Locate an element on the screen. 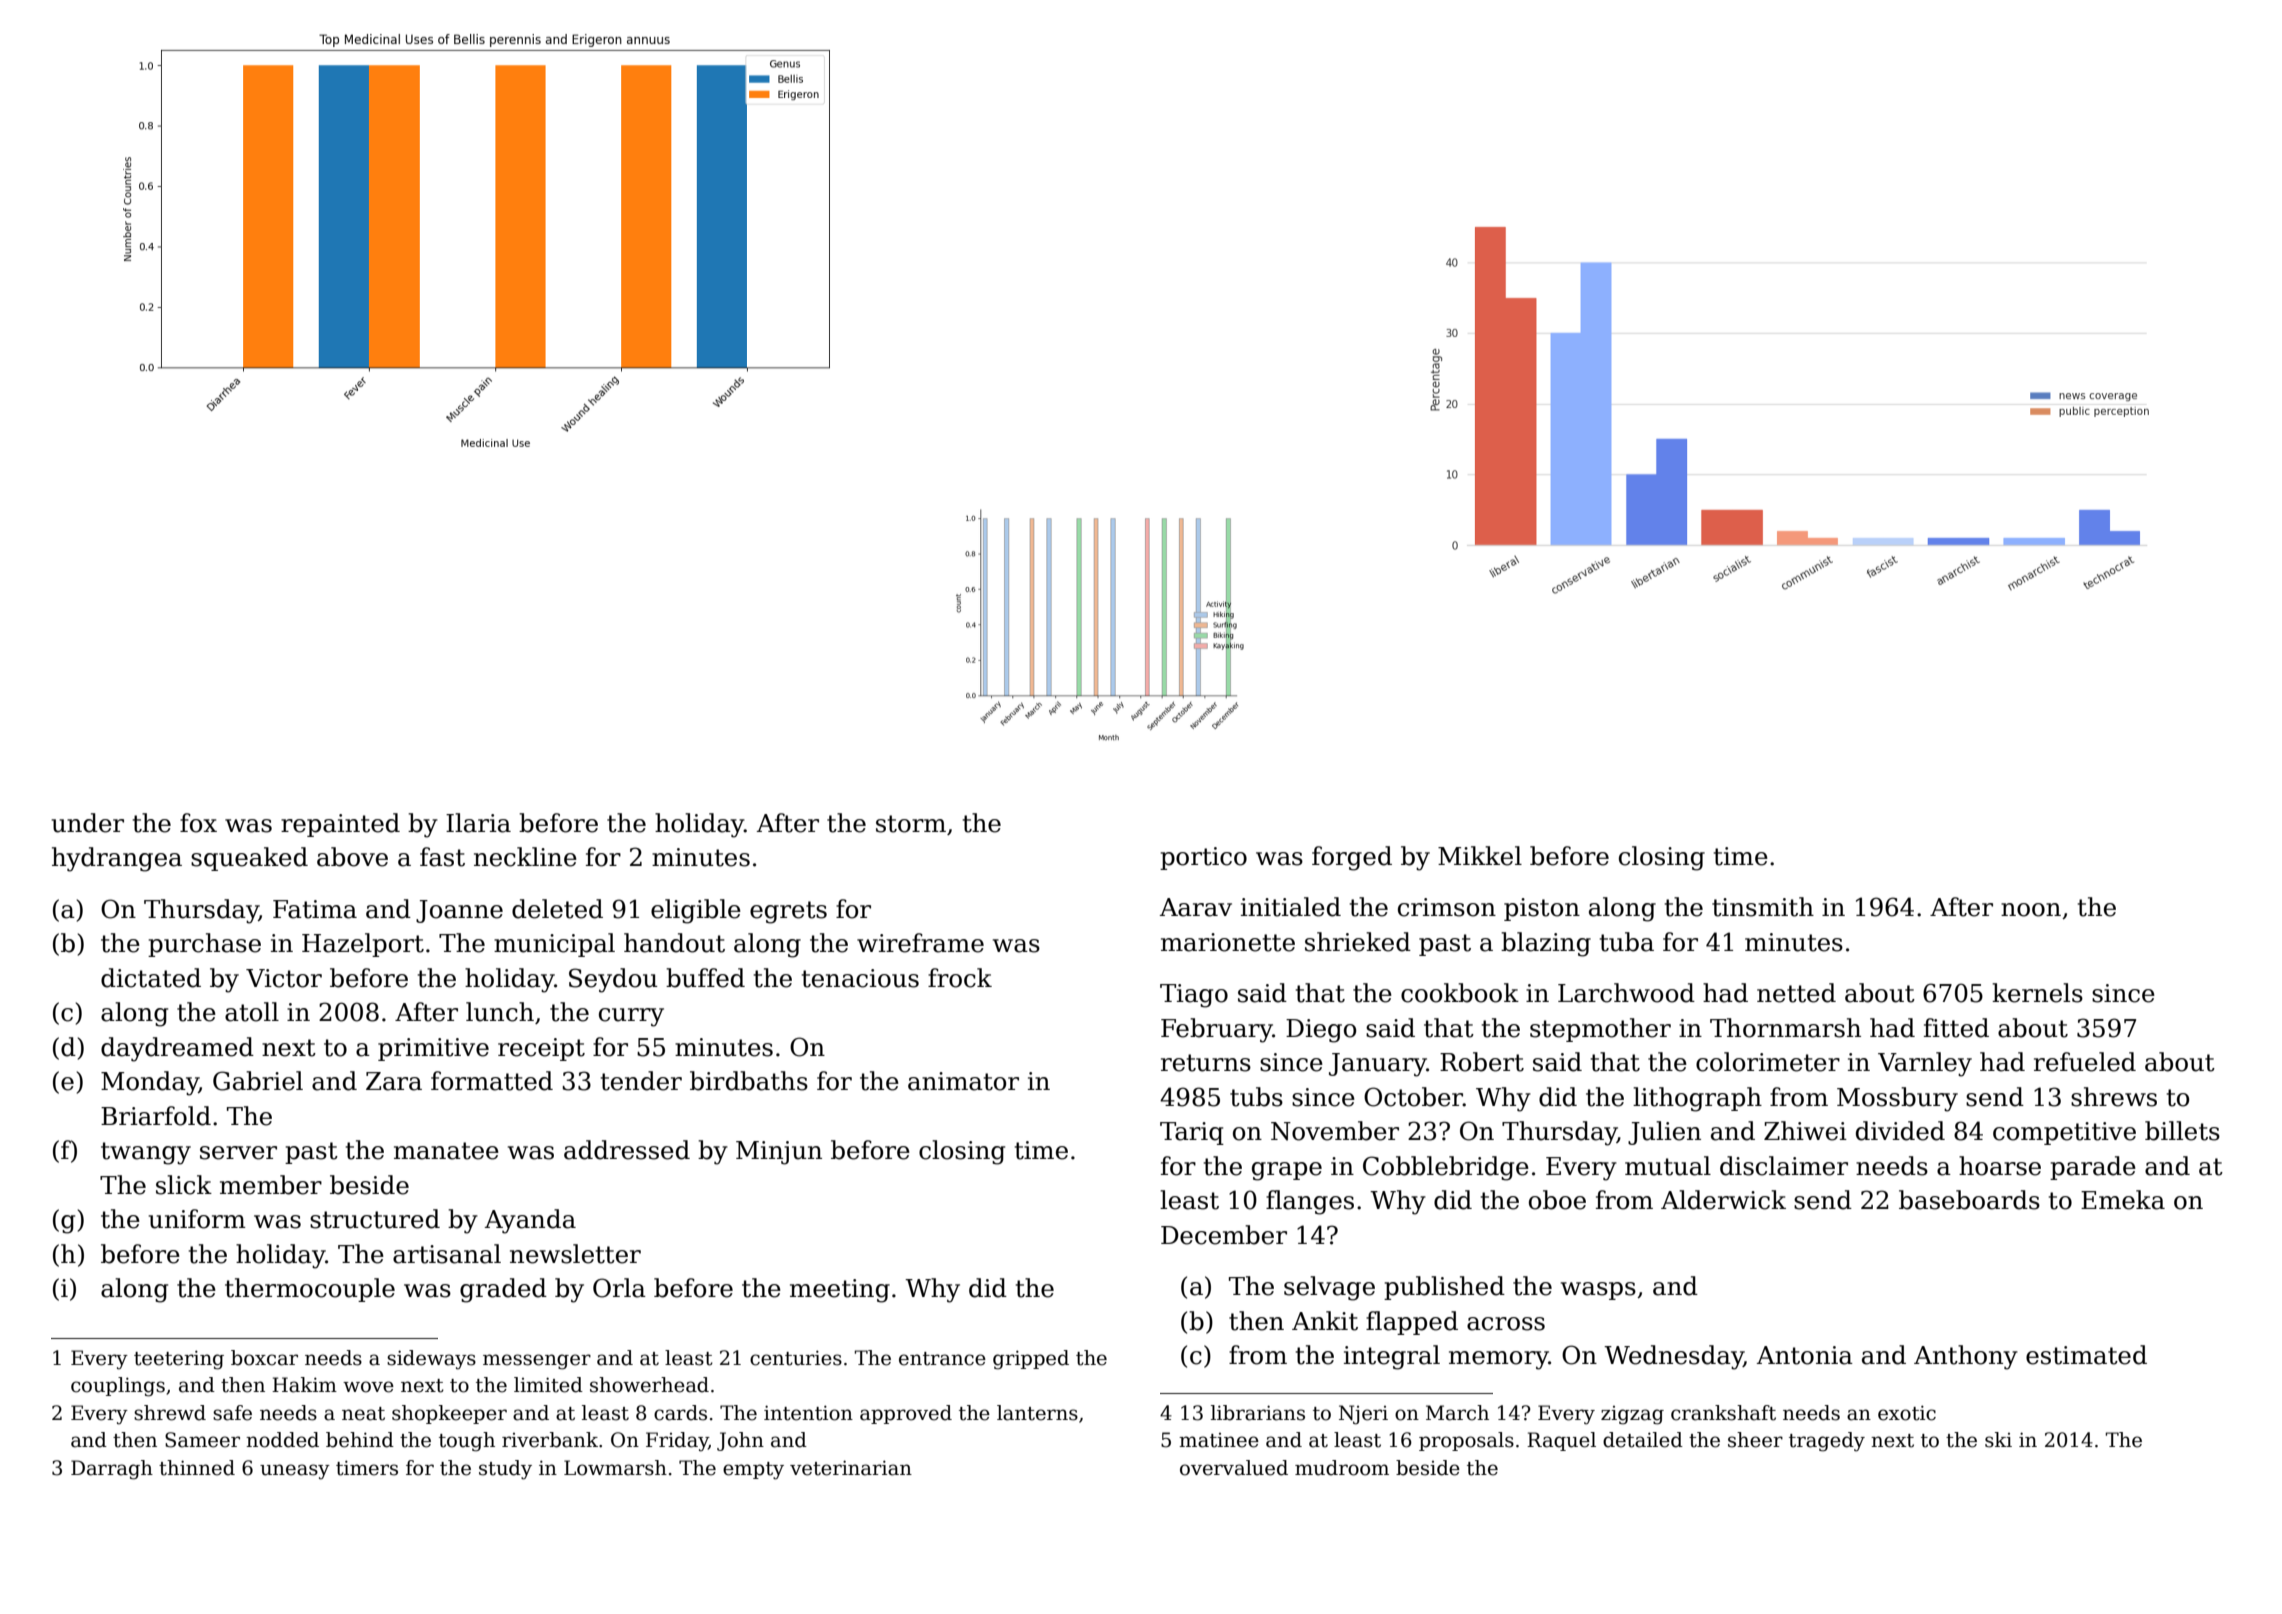  under is located at coordinates (88, 823).
